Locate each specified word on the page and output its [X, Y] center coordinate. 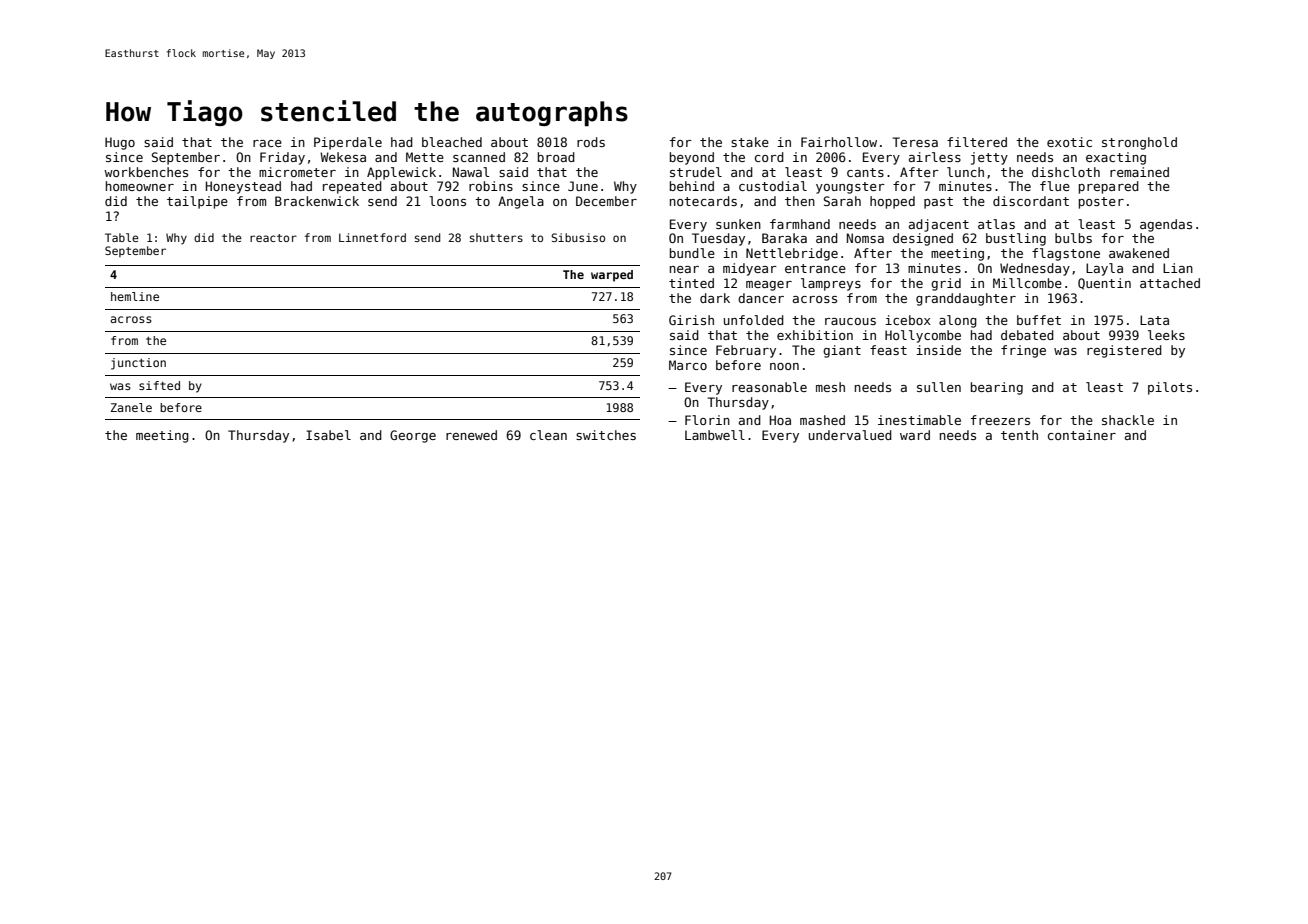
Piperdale [348, 143]
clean [548, 435]
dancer [761, 298]
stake [750, 142]
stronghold [1139, 143]
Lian [1178, 268]
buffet [1039, 320]
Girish [691, 320]
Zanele [131, 407]
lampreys [831, 284]
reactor [273, 238]
